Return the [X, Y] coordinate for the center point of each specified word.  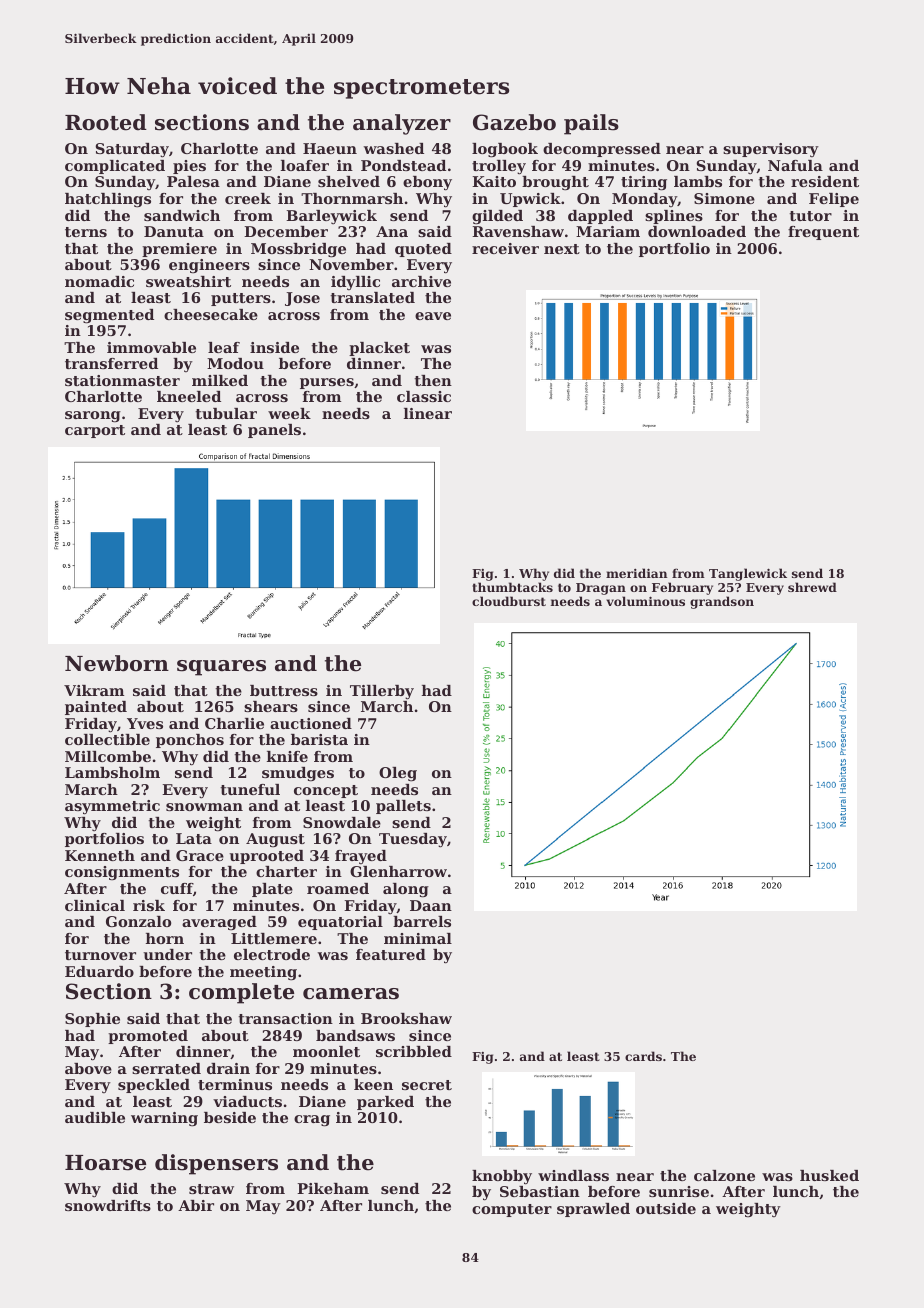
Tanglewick [748, 574]
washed [393, 148]
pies [189, 167]
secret [427, 1085]
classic [424, 396]
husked [829, 1175]
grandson [722, 602]
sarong [93, 417]
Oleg [398, 774]
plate [272, 890]
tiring [644, 183]
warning [164, 1119]
